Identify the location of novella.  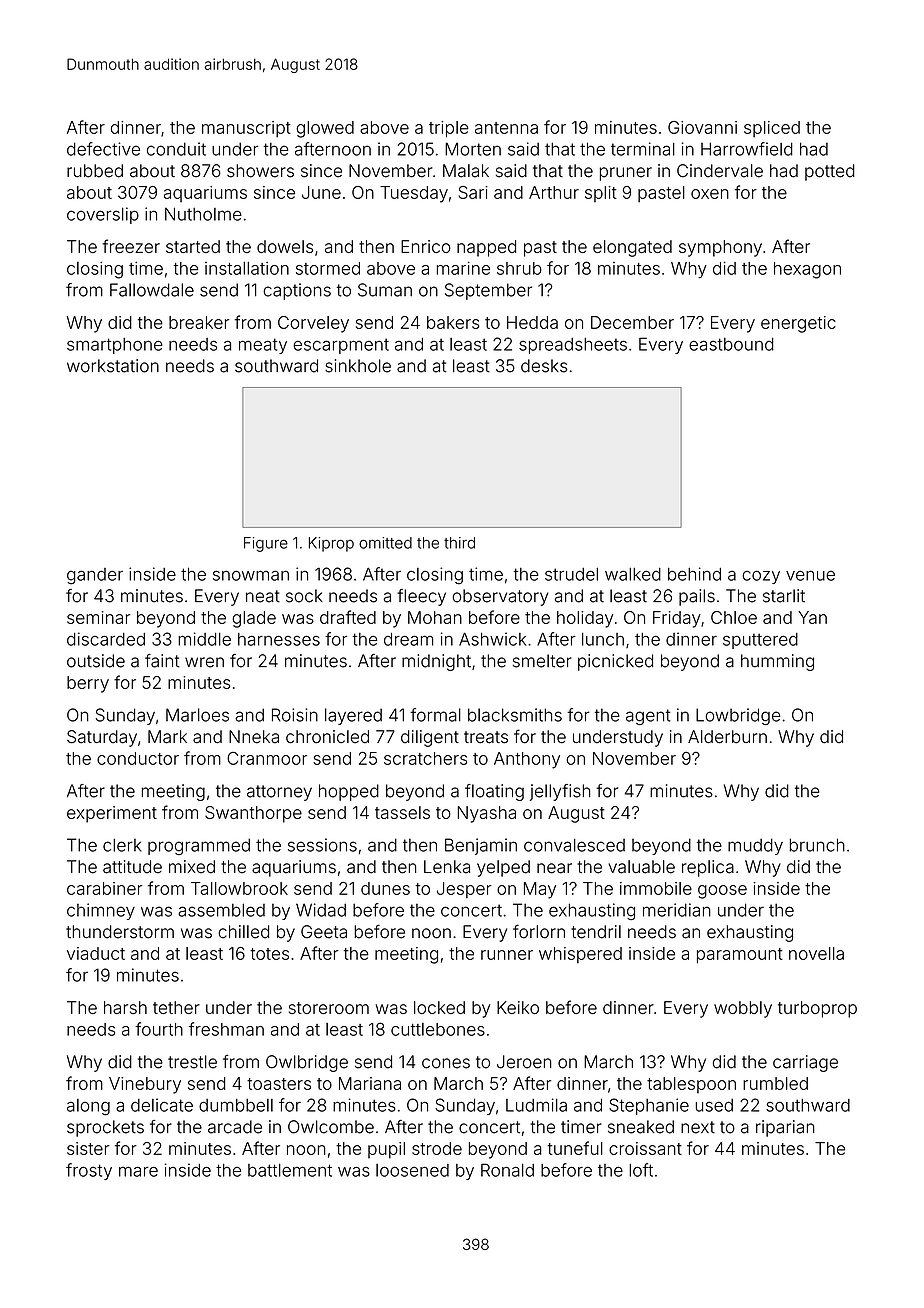
(816, 953).
